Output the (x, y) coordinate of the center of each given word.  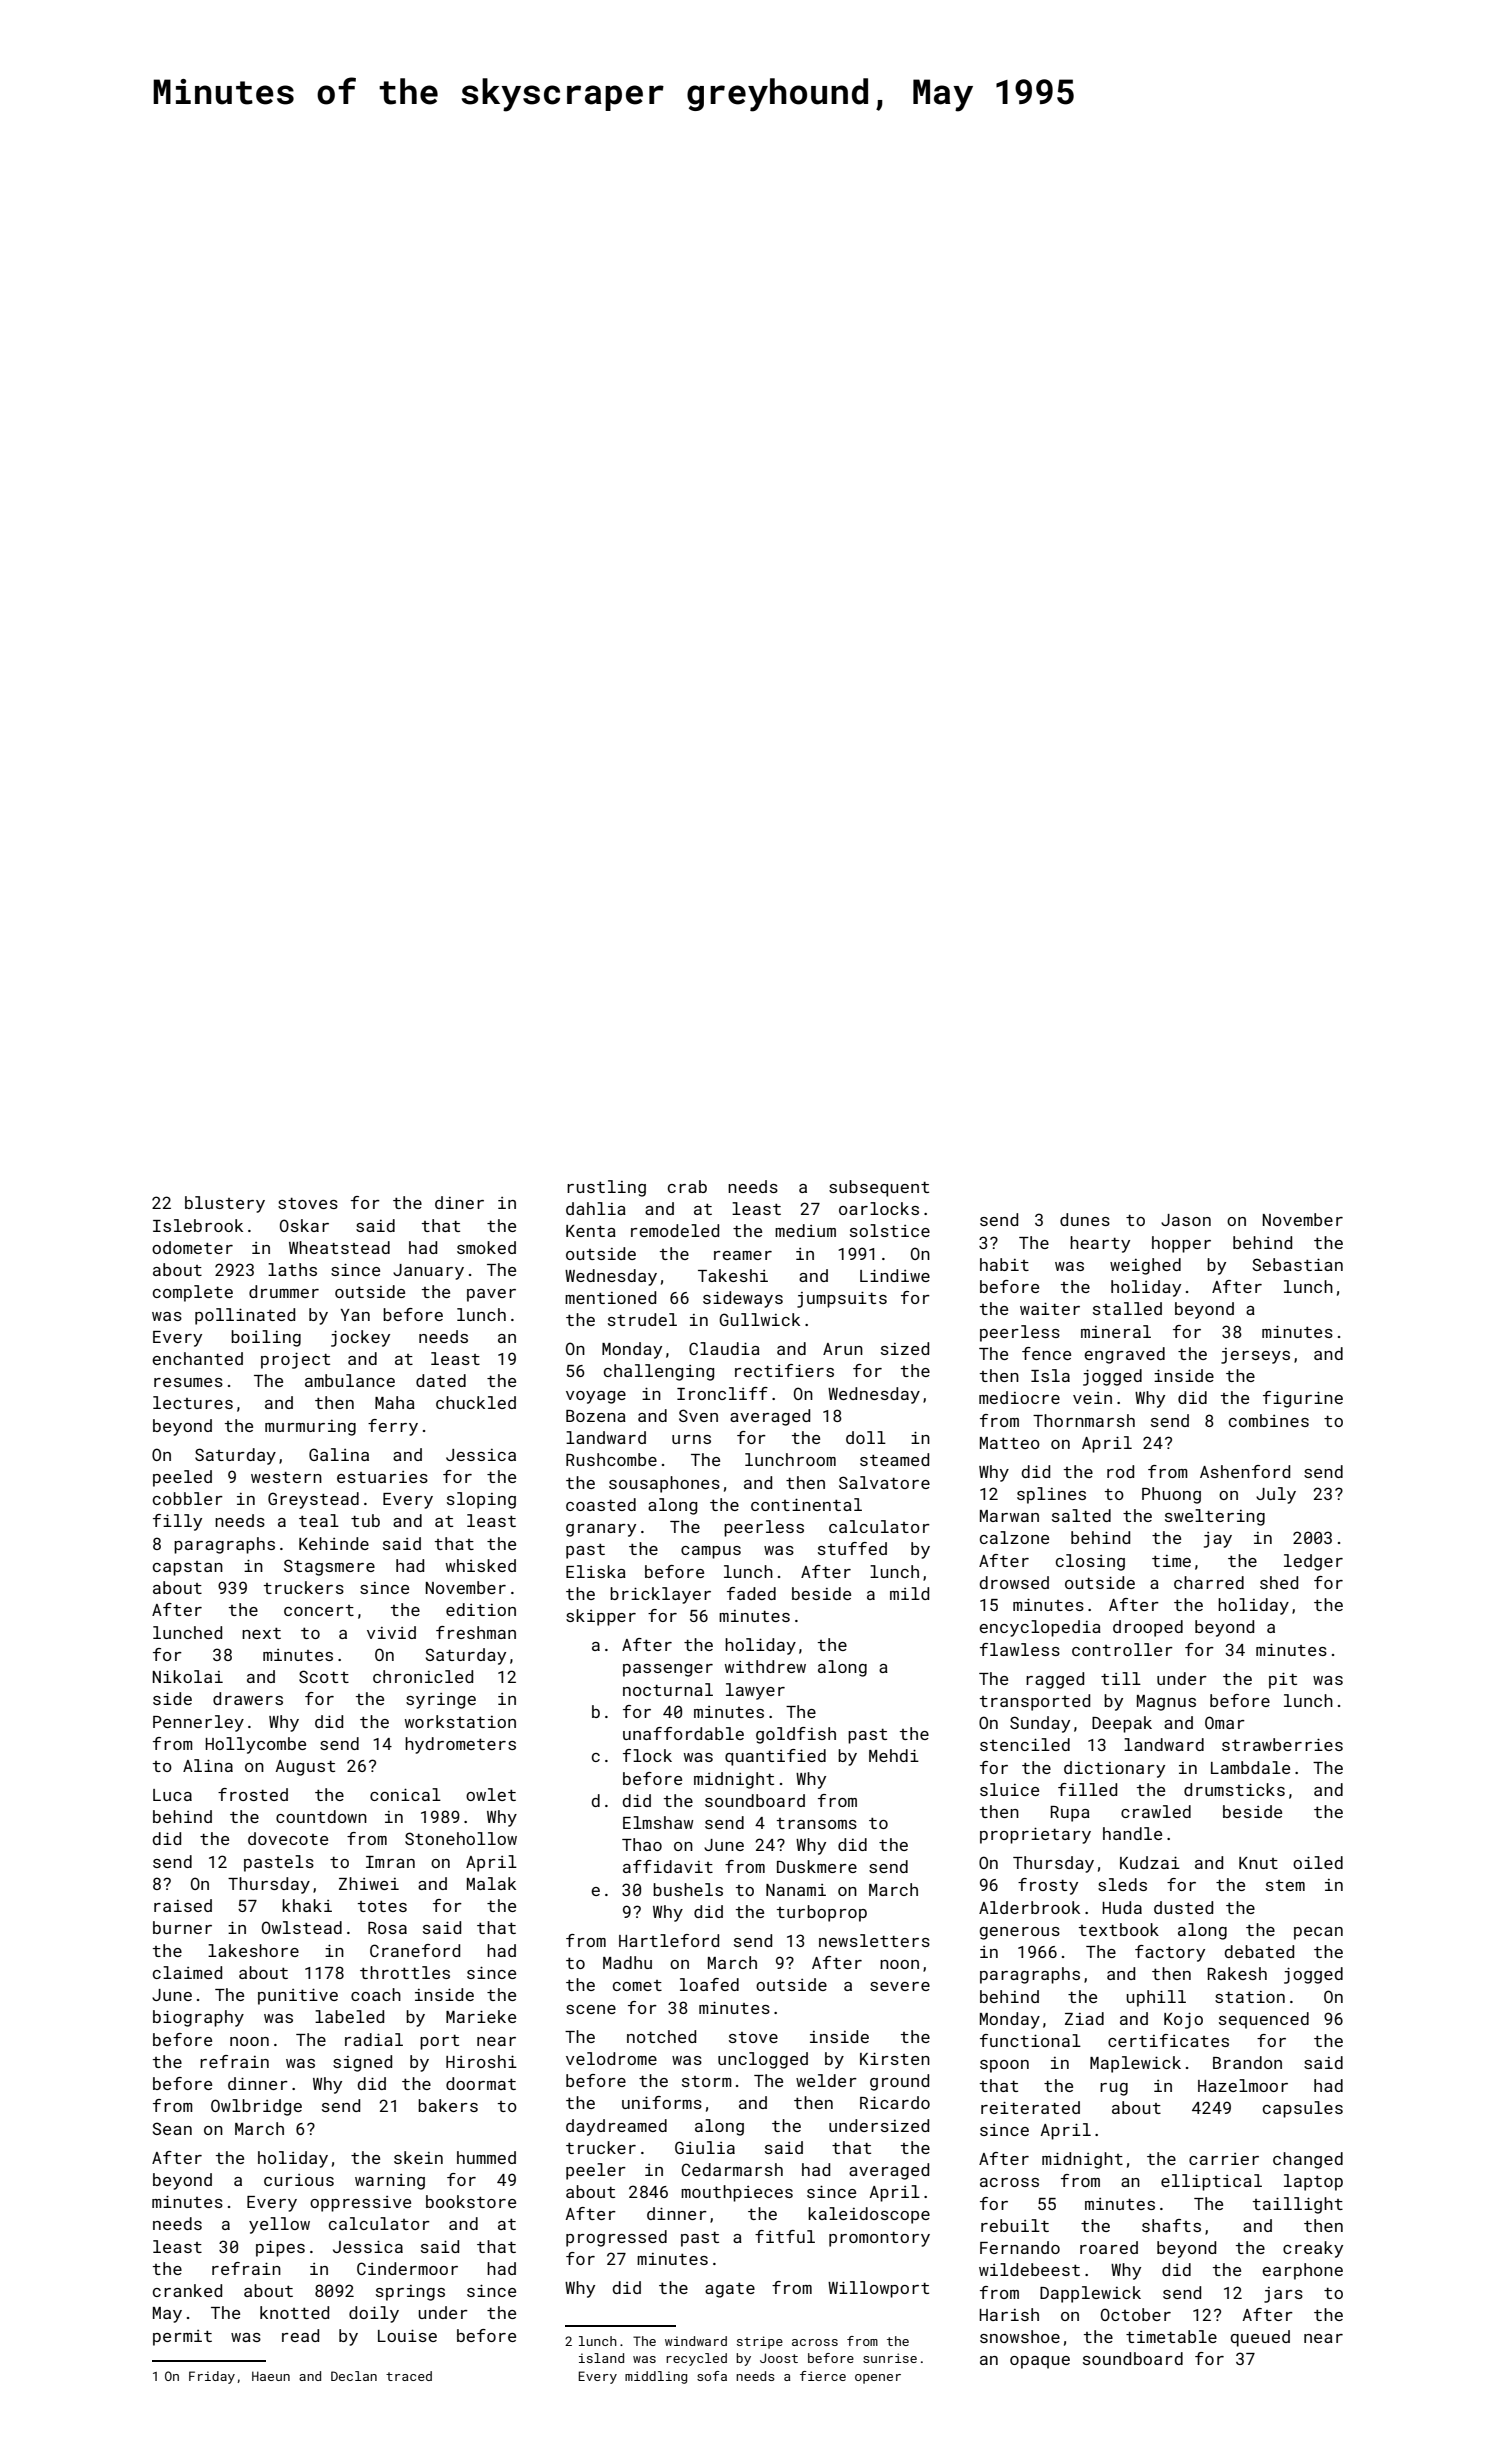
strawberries (1282, 1744)
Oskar (304, 1225)
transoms (817, 1823)
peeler (596, 2171)
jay (1218, 1540)
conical (405, 1794)
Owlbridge (256, 2107)
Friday (212, 2377)
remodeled (675, 1230)
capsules (1303, 2109)
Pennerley (198, 1723)
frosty (1048, 1886)
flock (647, 1755)
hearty (1100, 1244)
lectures (193, 1402)
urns (691, 1439)
